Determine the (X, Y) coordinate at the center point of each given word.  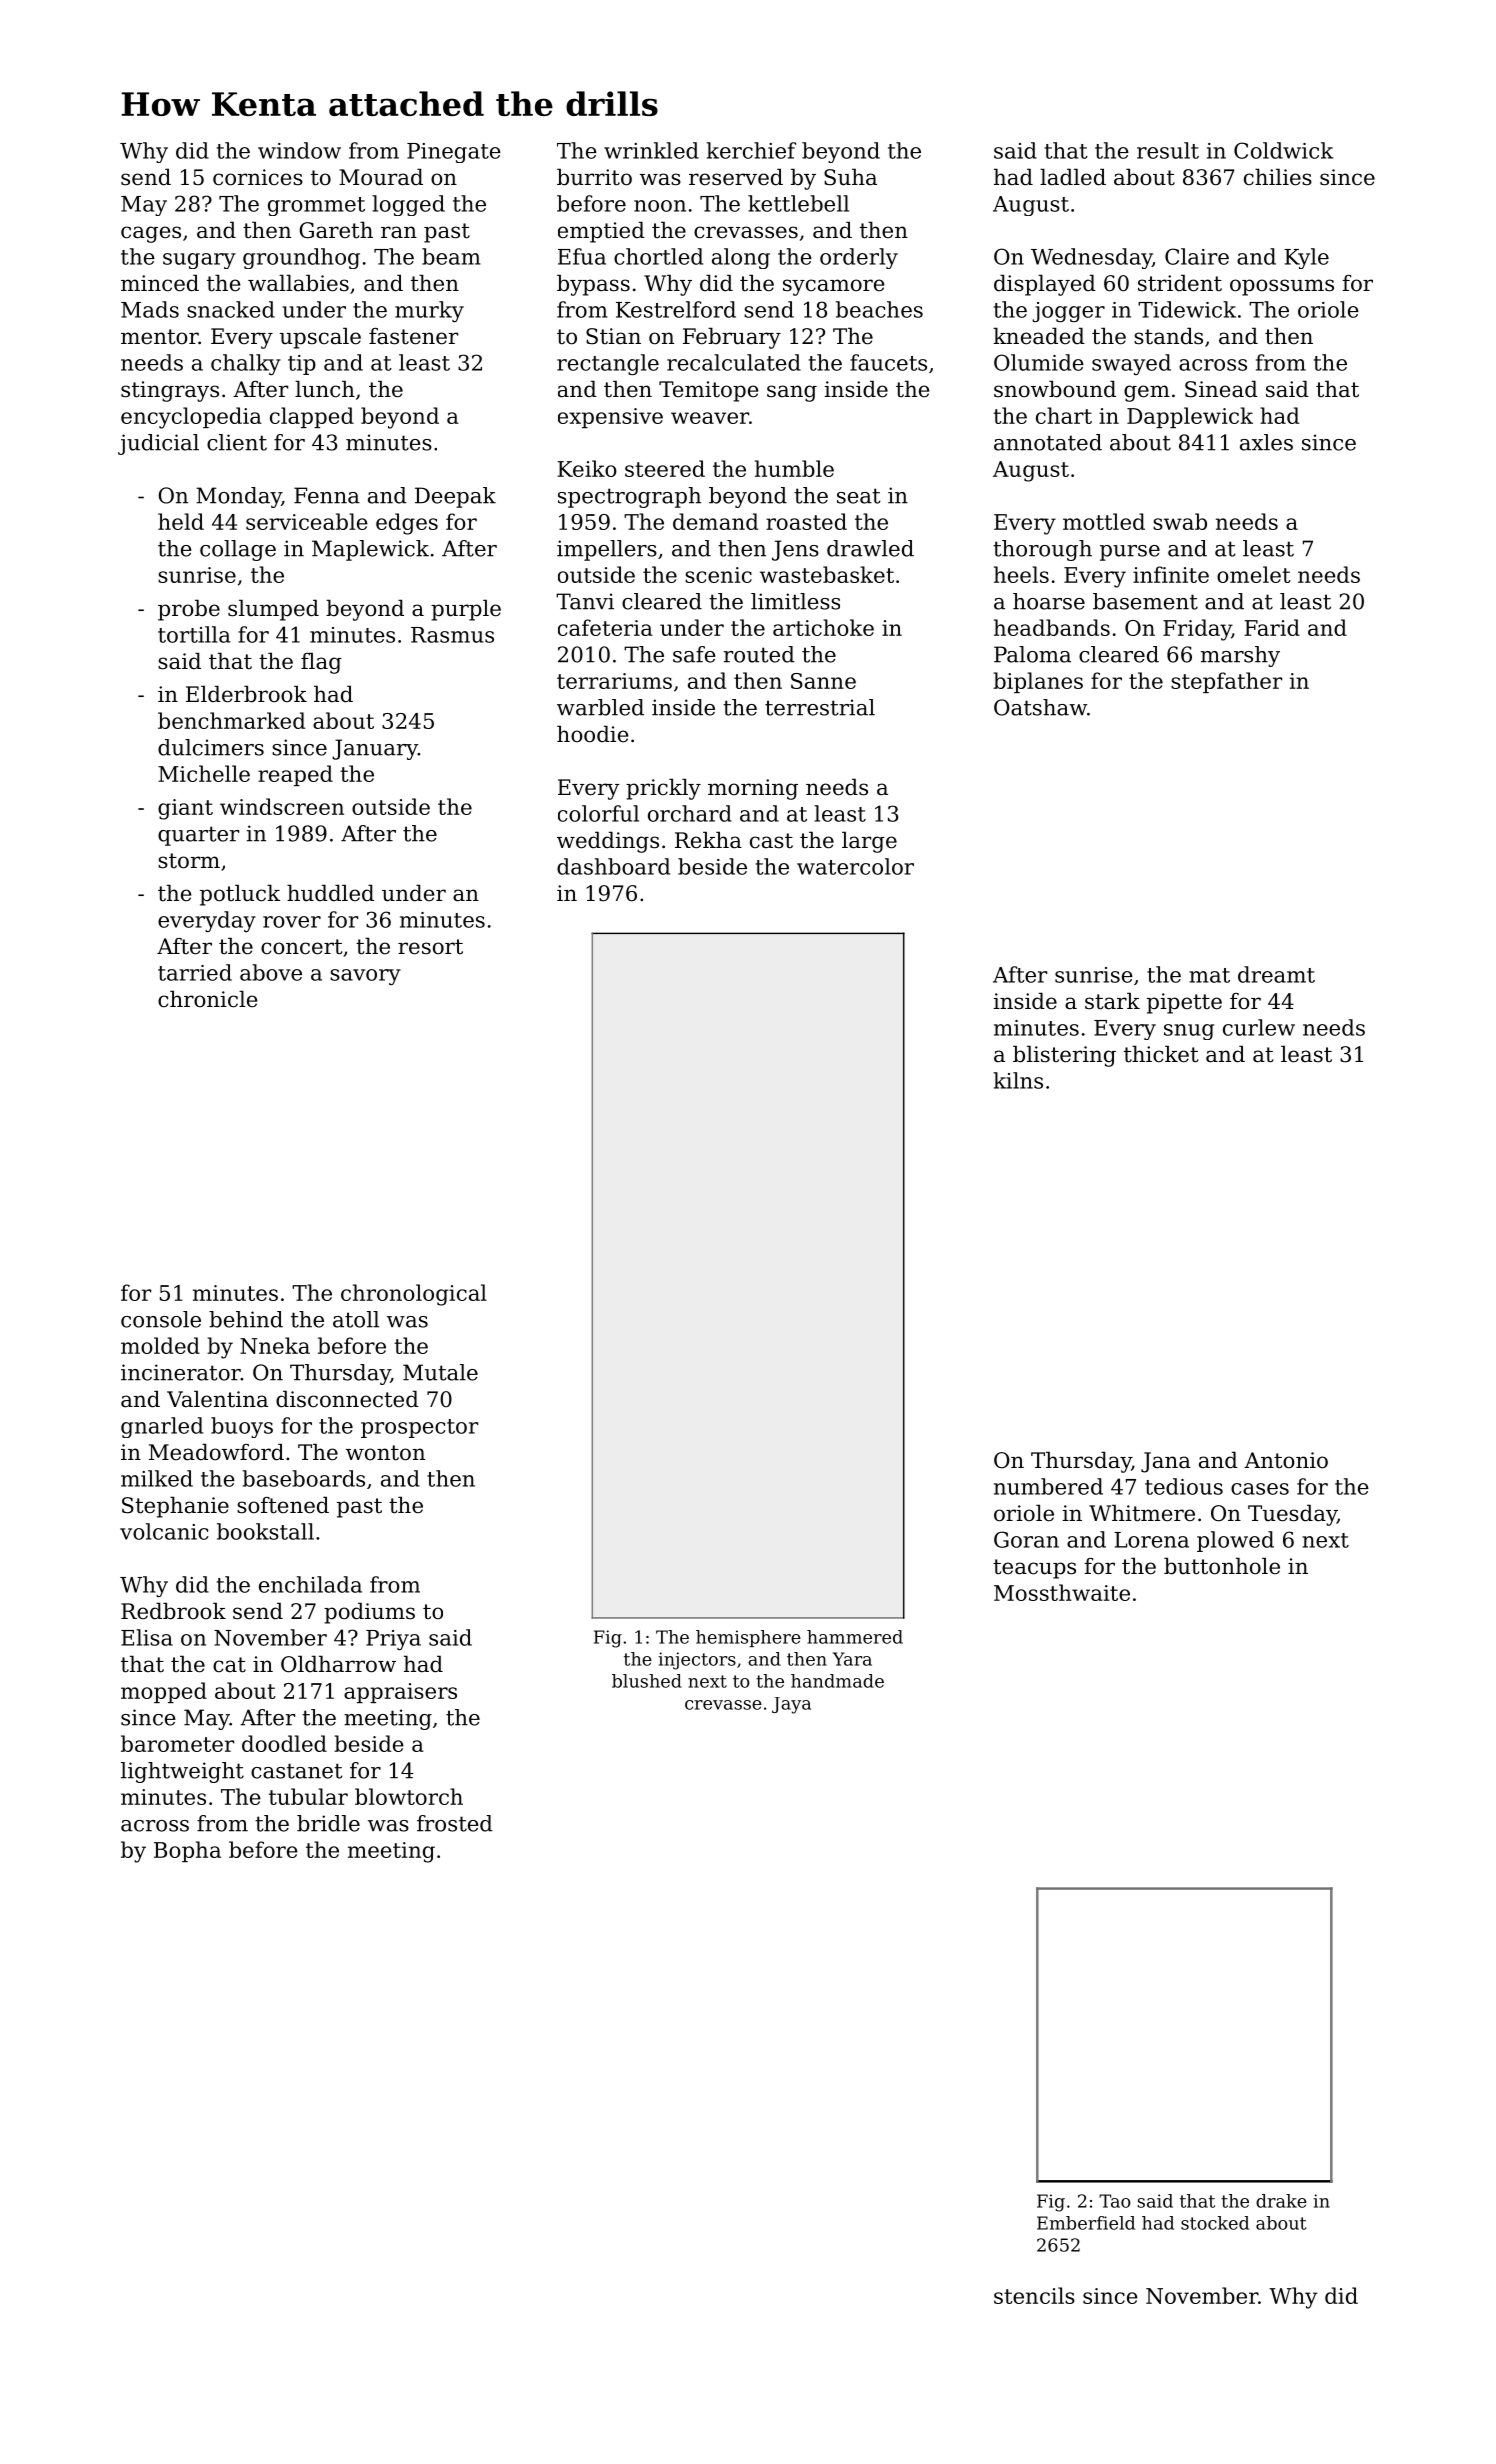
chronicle (207, 999)
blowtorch (409, 1796)
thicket (1161, 1054)
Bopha (187, 1851)
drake (1281, 2201)
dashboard (613, 866)
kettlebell (798, 203)
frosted (455, 1823)
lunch (325, 389)
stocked (1215, 2223)
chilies (1278, 177)
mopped (164, 1692)
